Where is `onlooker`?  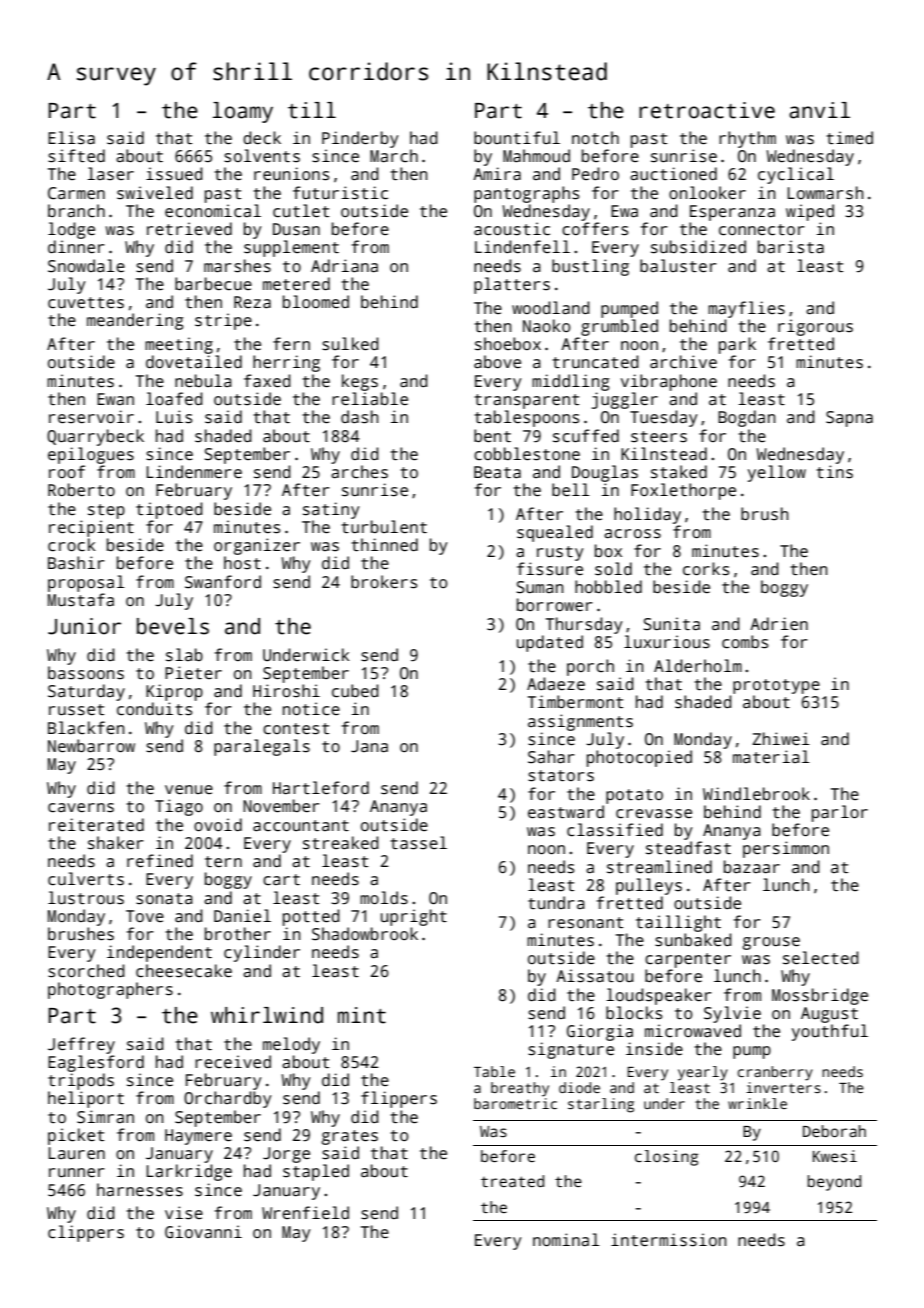 onlooker is located at coordinates (707, 192).
